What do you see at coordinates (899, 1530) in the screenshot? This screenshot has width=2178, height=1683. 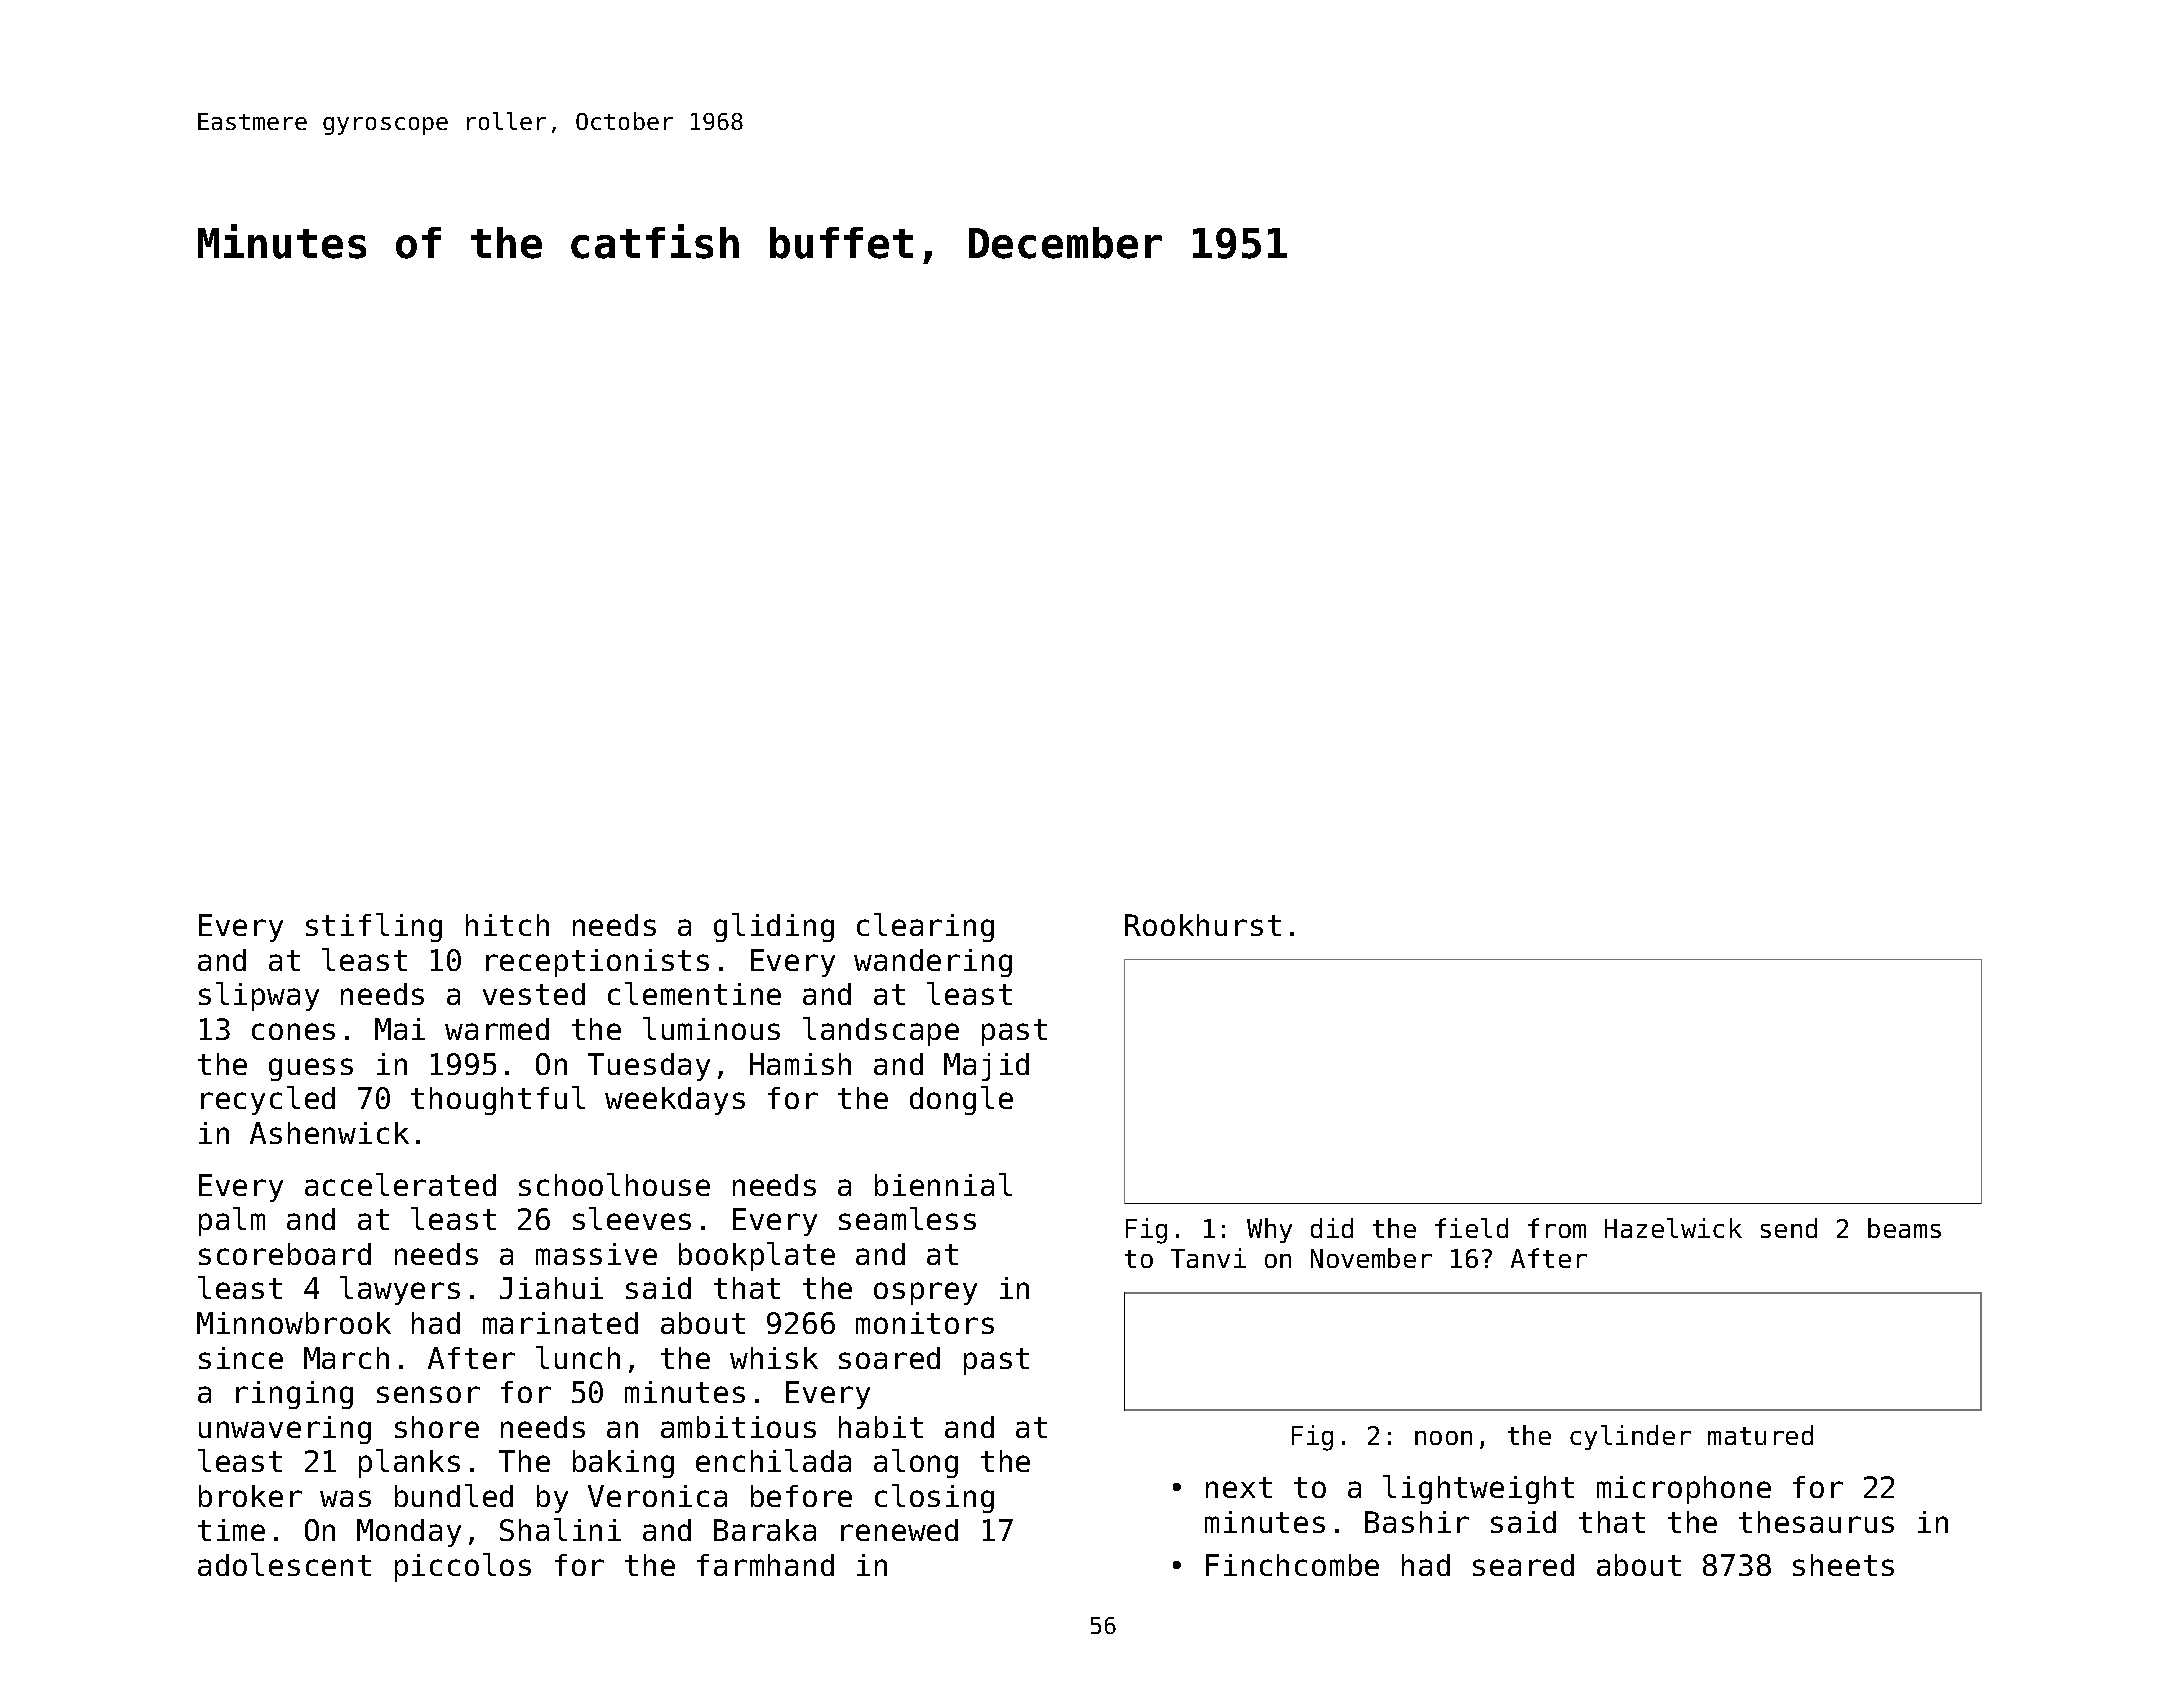 I see `renewed` at bounding box center [899, 1530].
